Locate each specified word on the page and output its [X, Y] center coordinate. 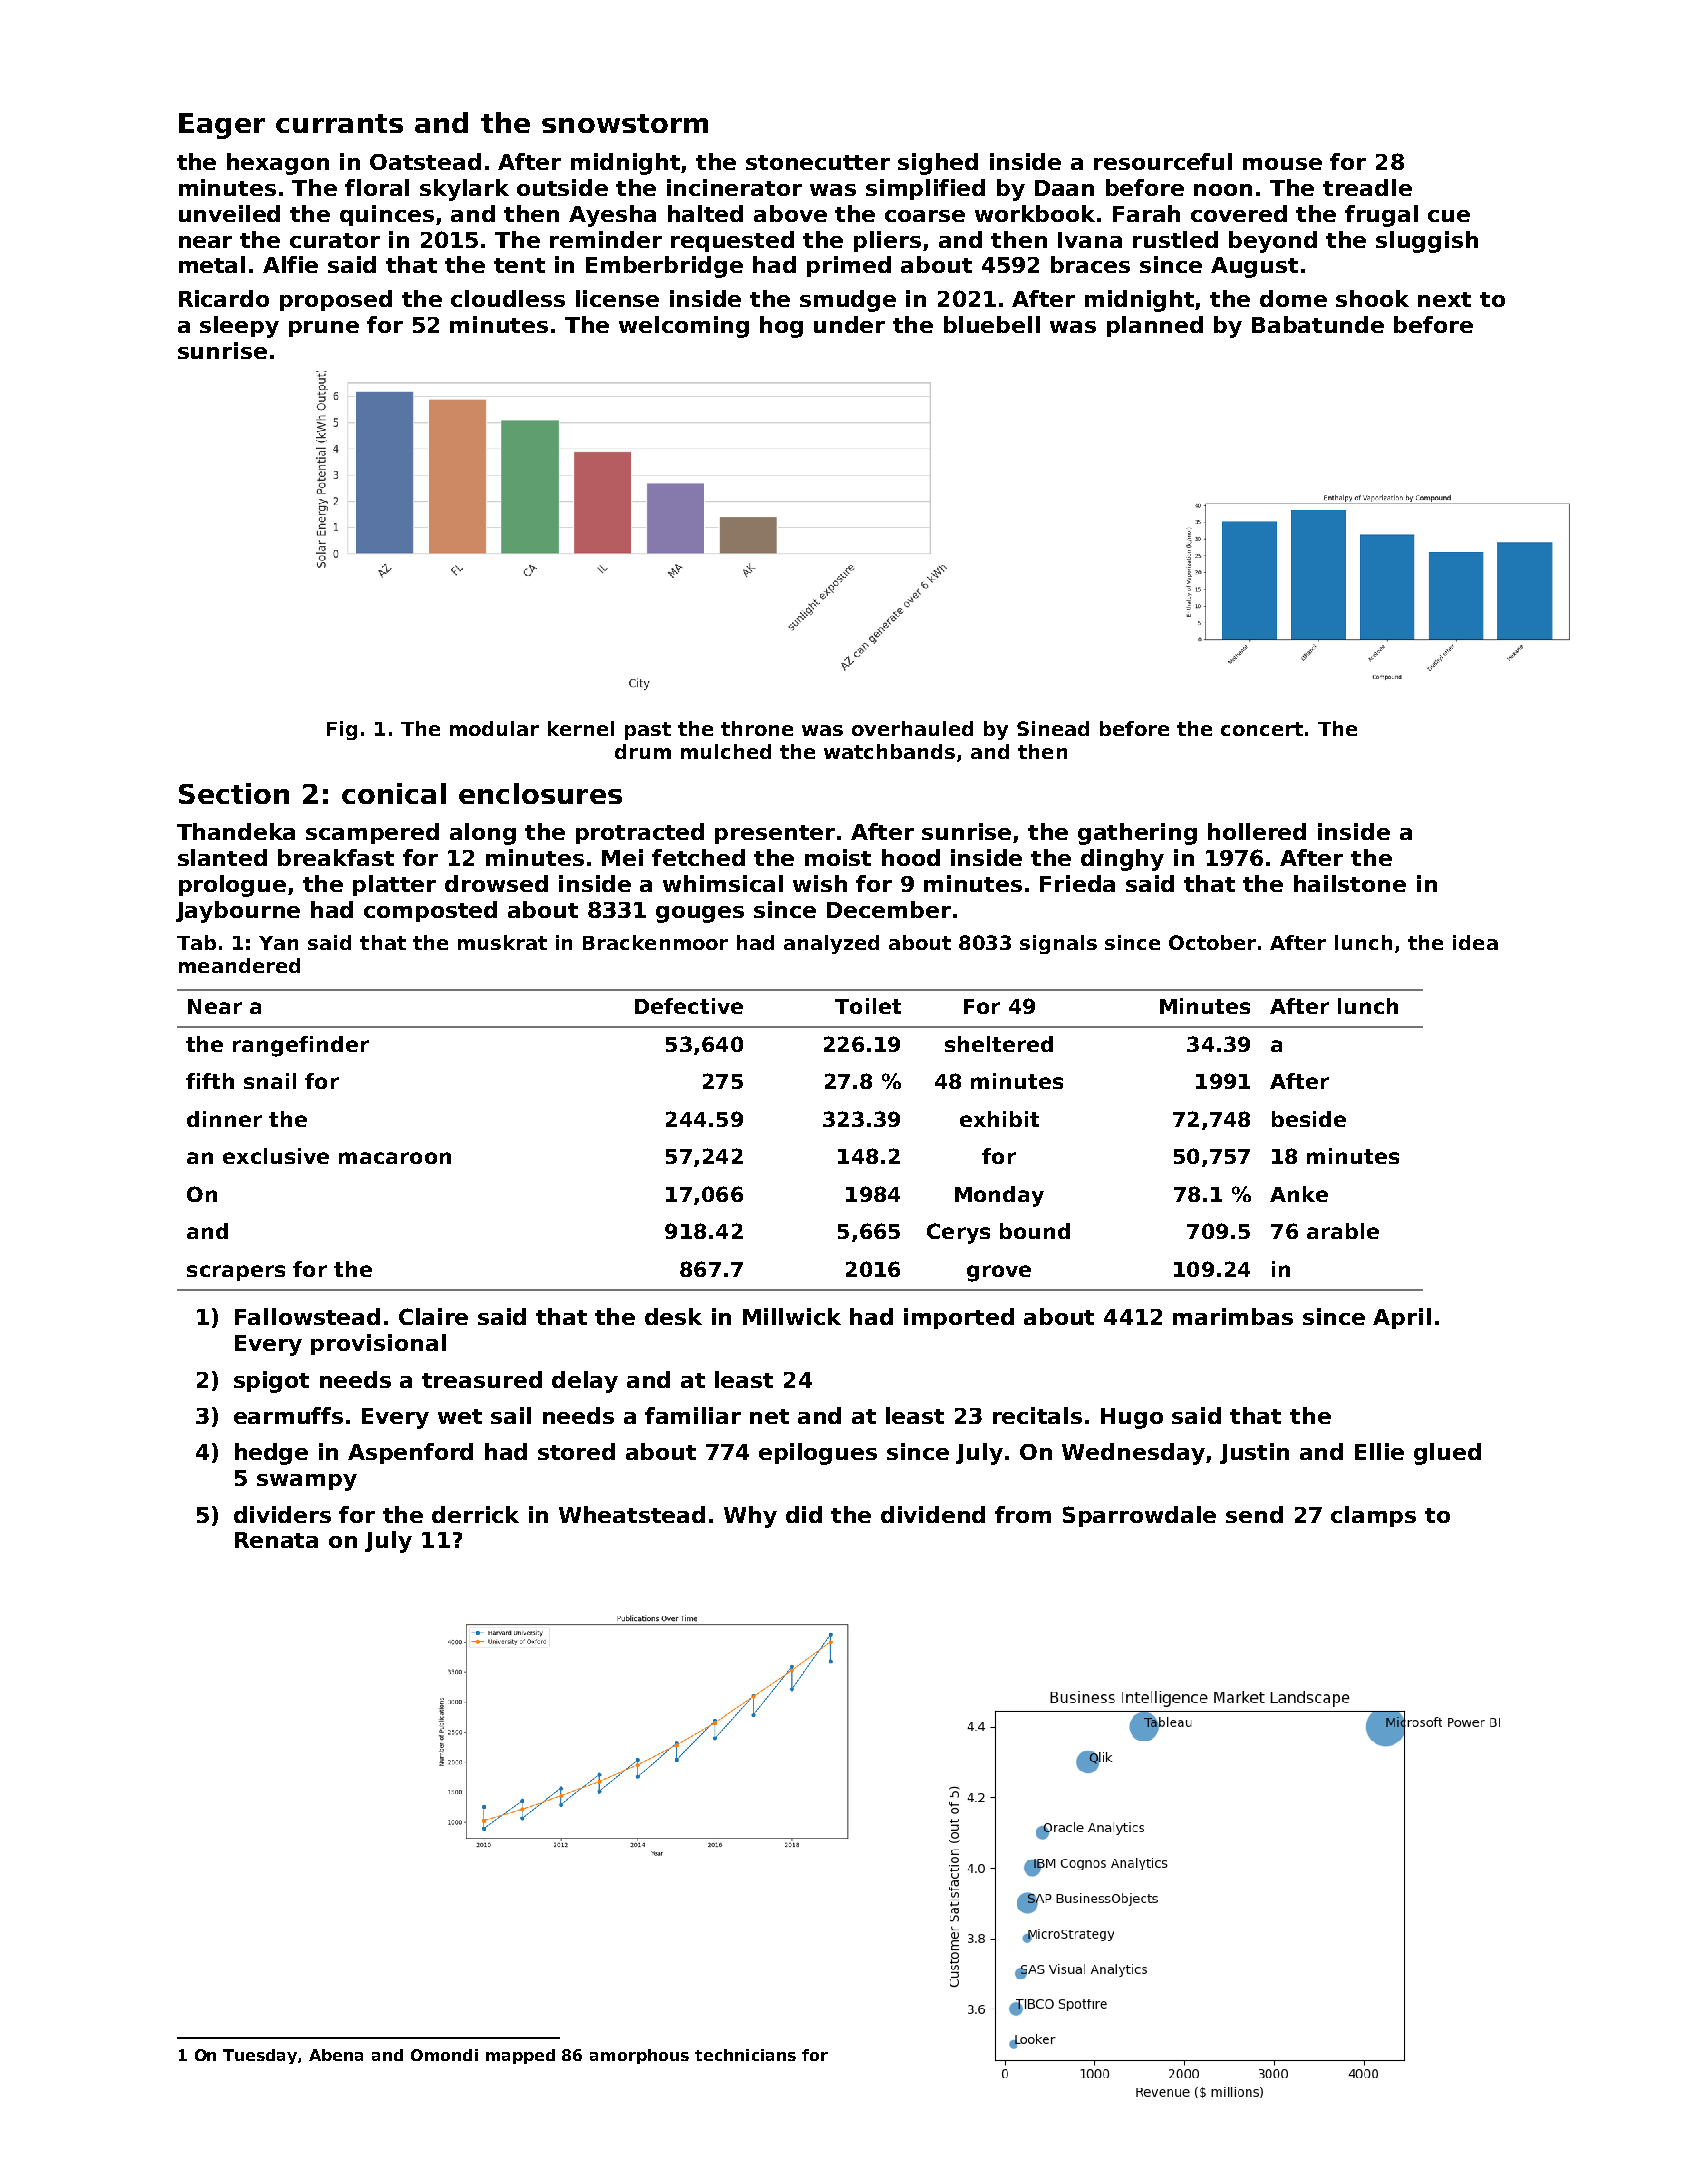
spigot [271, 1382]
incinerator [734, 187]
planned [1155, 326]
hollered [1257, 831]
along [483, 834]
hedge [271, 1454]
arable [1343, 1231]
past [648, 731]
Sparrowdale [1139, 1516]
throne [757, 728]
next [1444, 299]
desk [673, 1316]
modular [494, 728]
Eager [222, 126]
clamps [1373, 1516]
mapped [520, 2056]
